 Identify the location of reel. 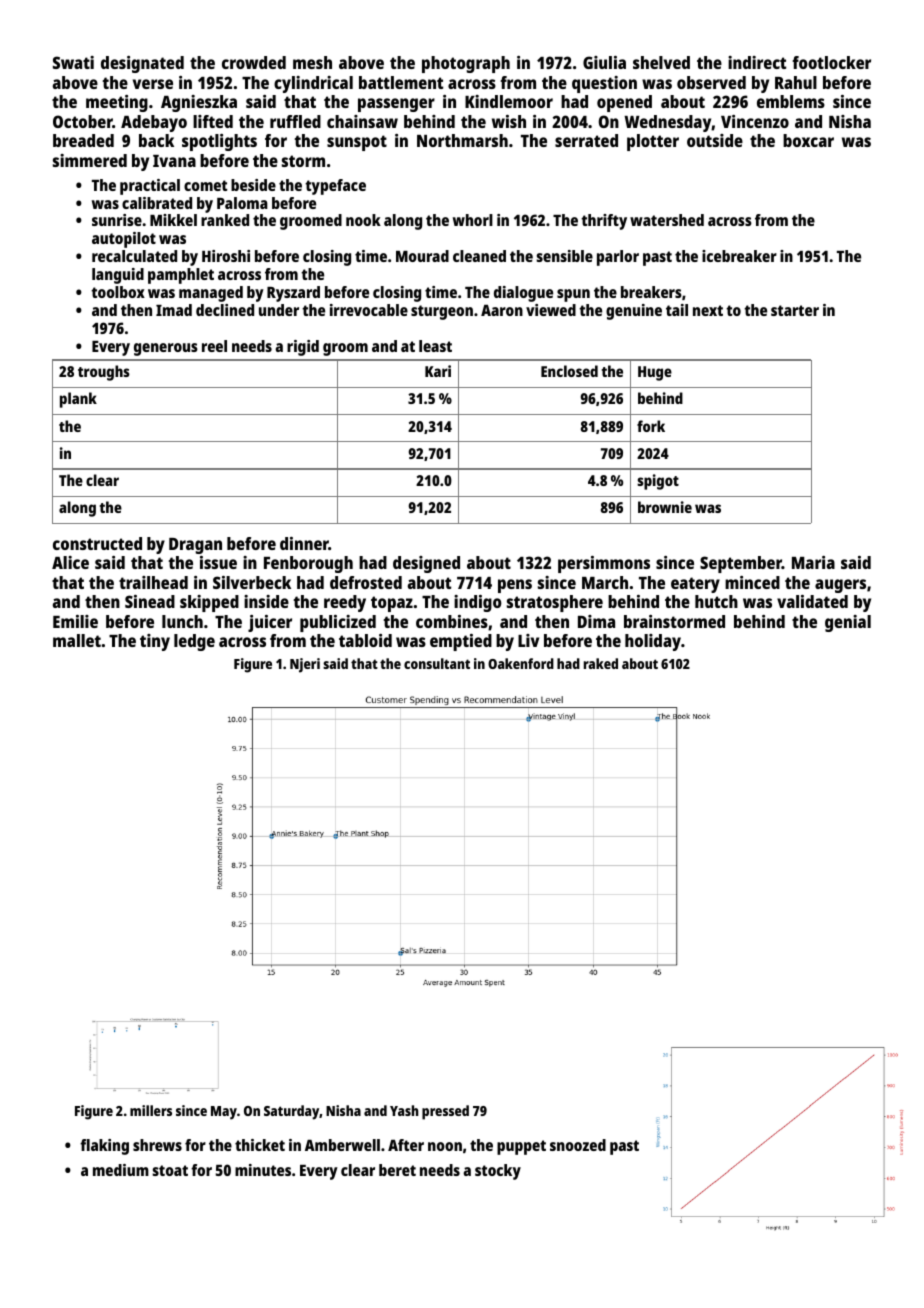
(214, 346).
